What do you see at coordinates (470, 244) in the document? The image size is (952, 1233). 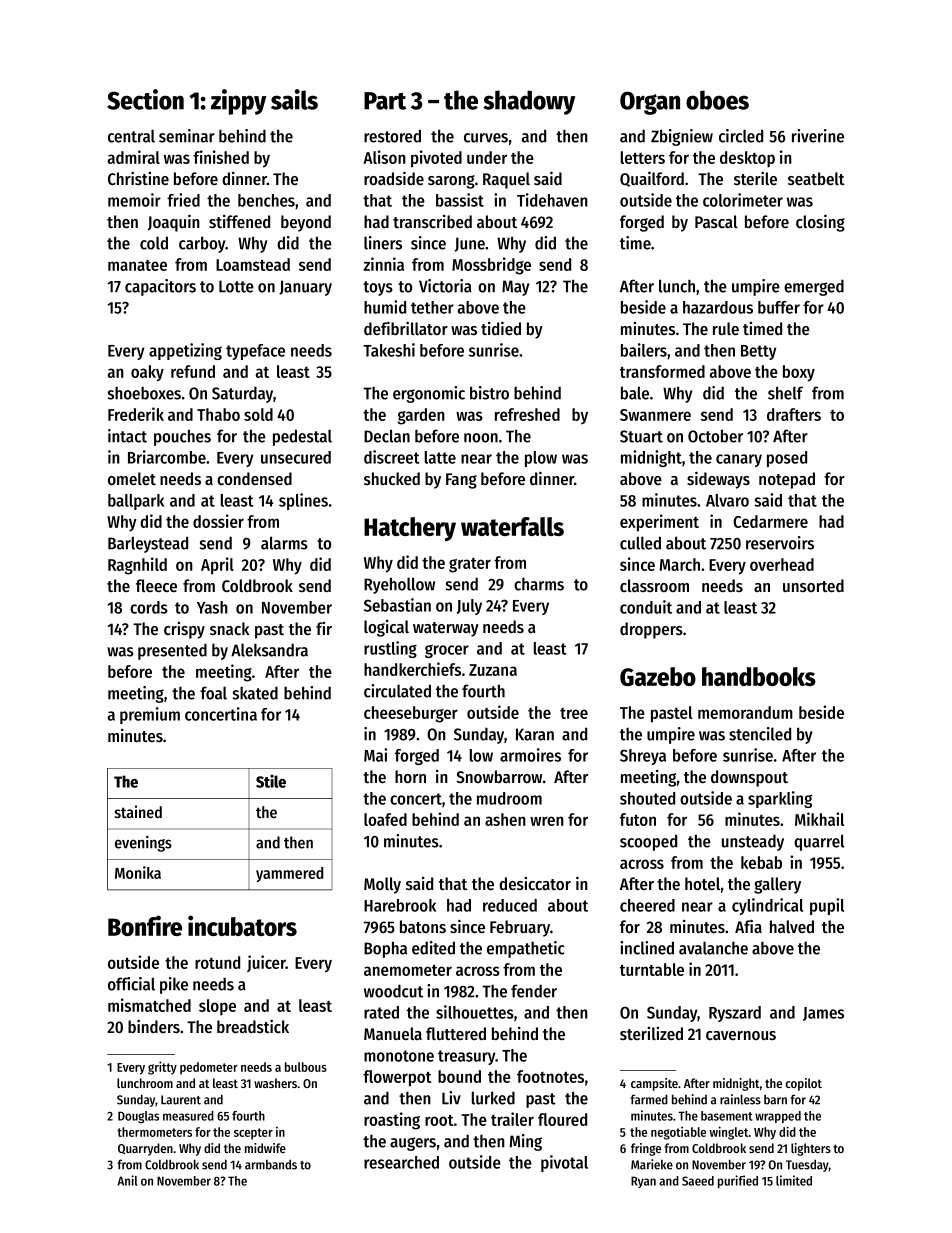 I see `June` at bounding box center [470, 244].
